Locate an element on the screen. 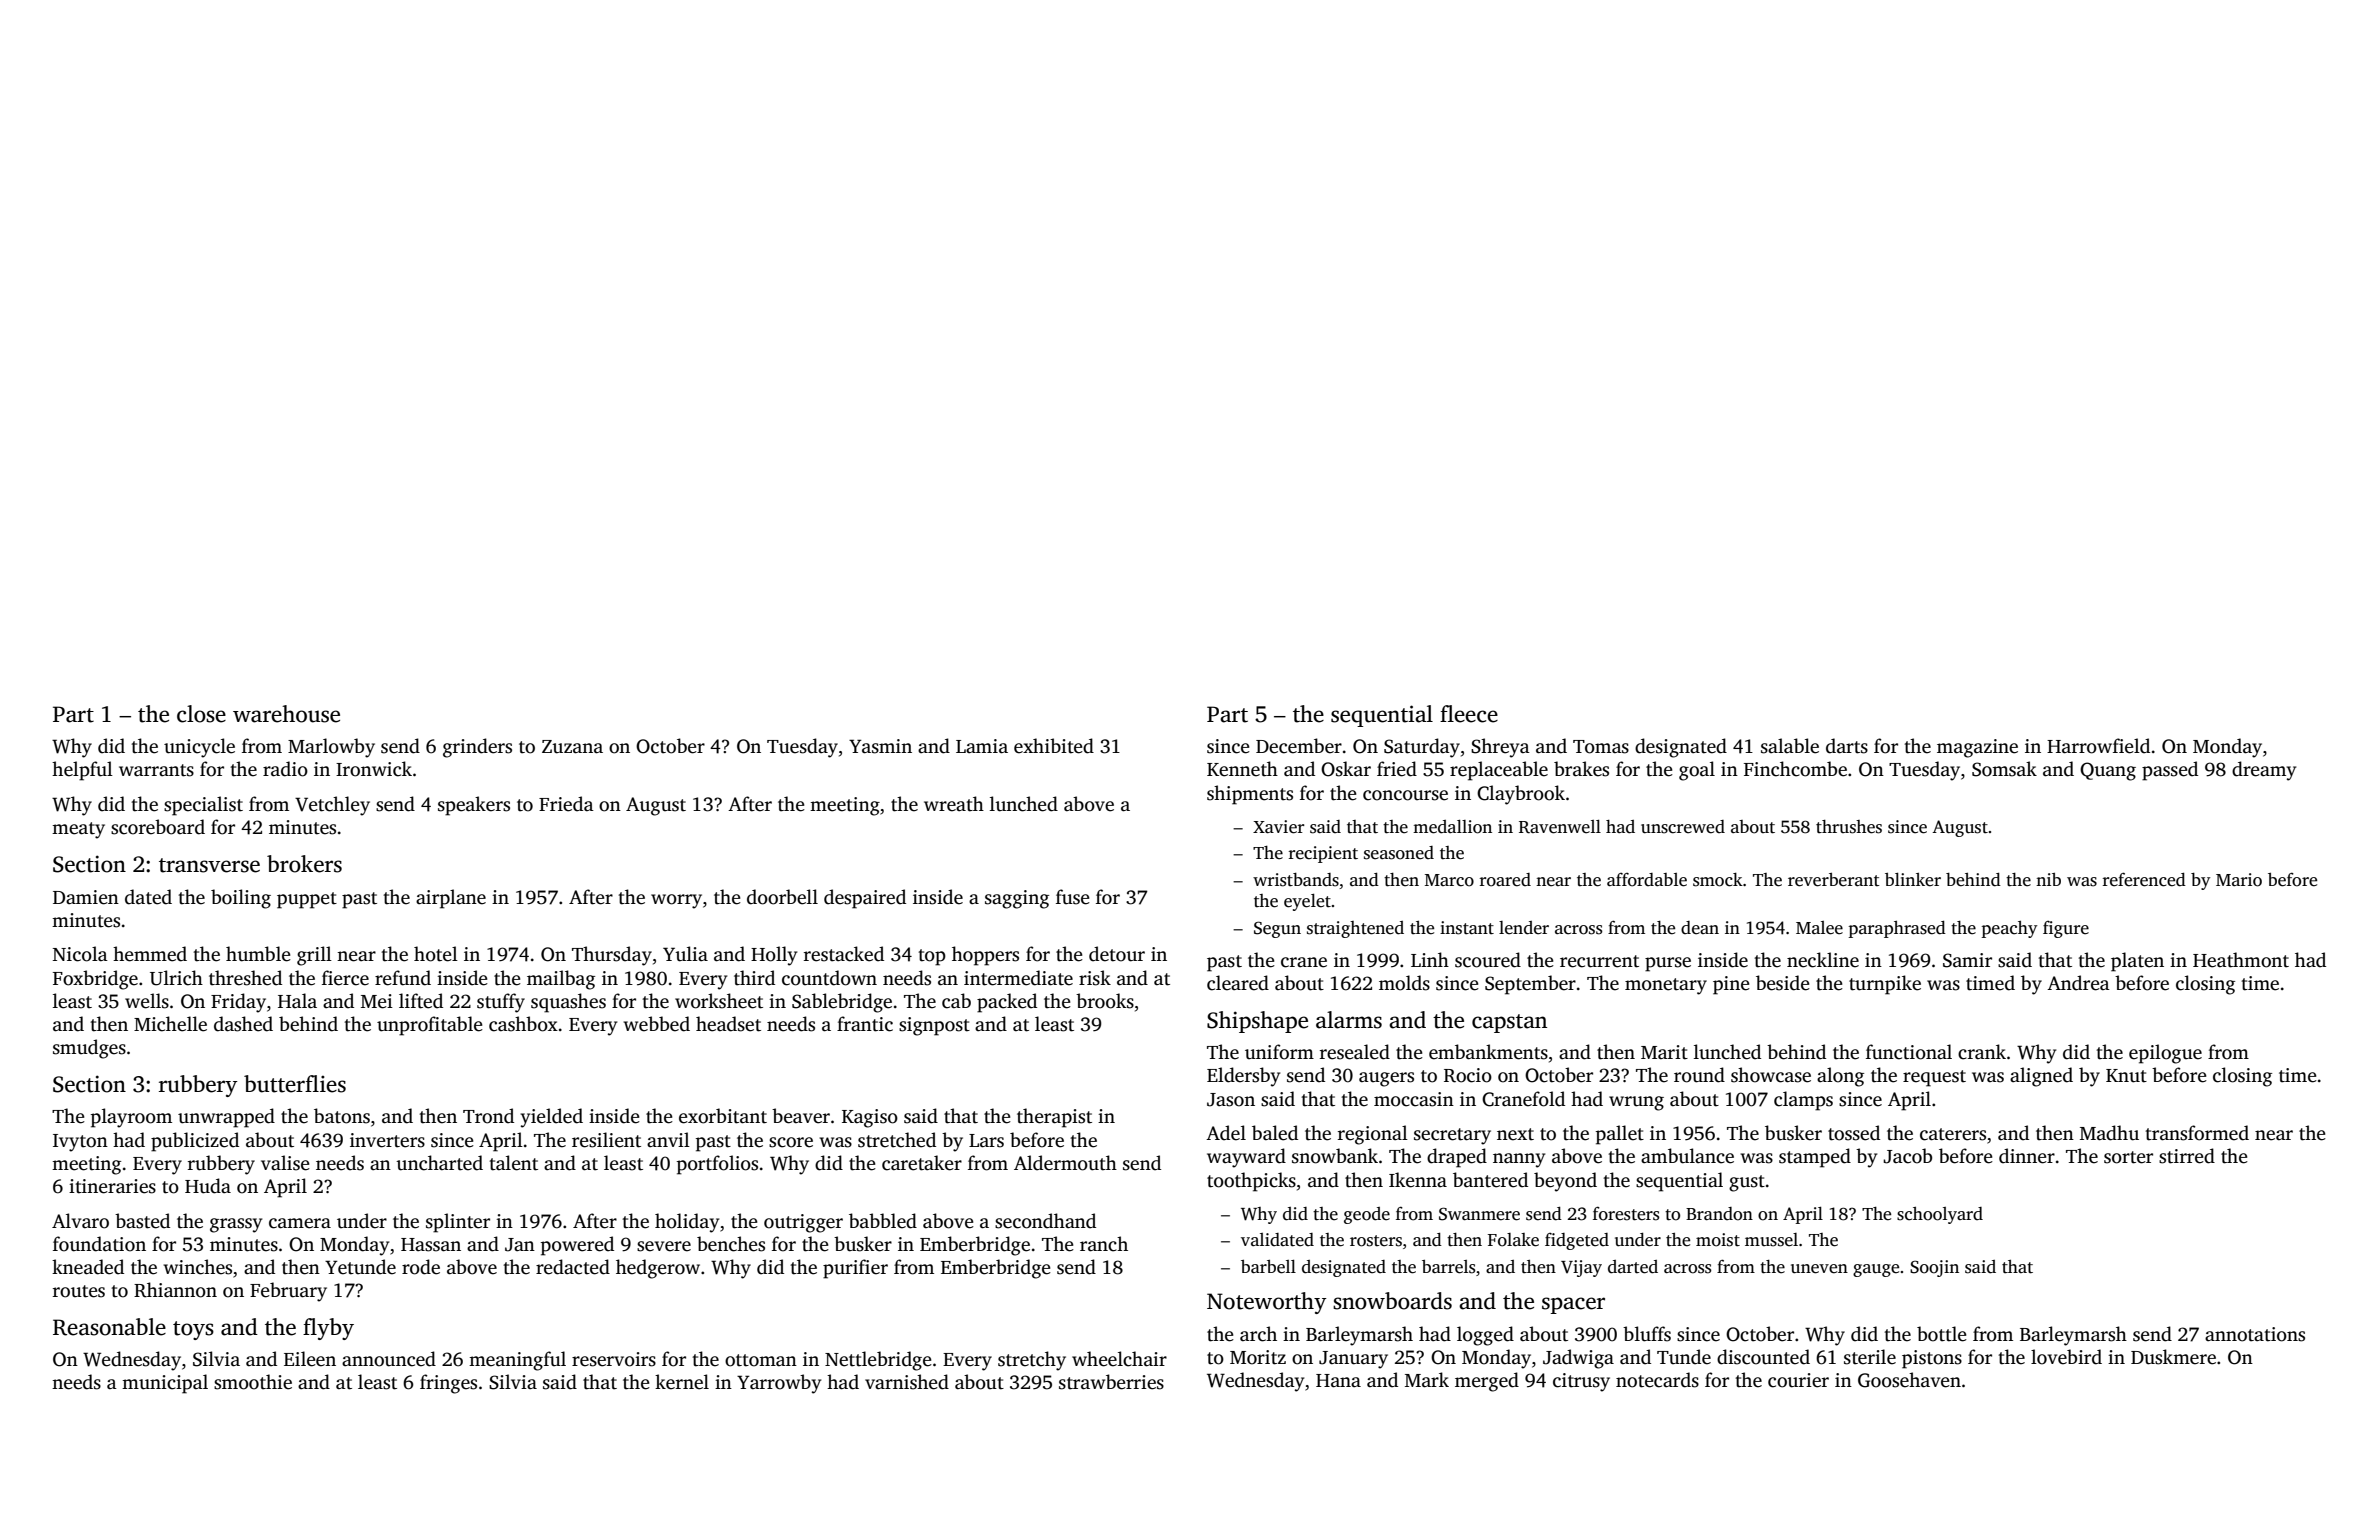 This screenshot has height=1540, width=2380. Yarrowby is located at coordinates (779, 1384).
